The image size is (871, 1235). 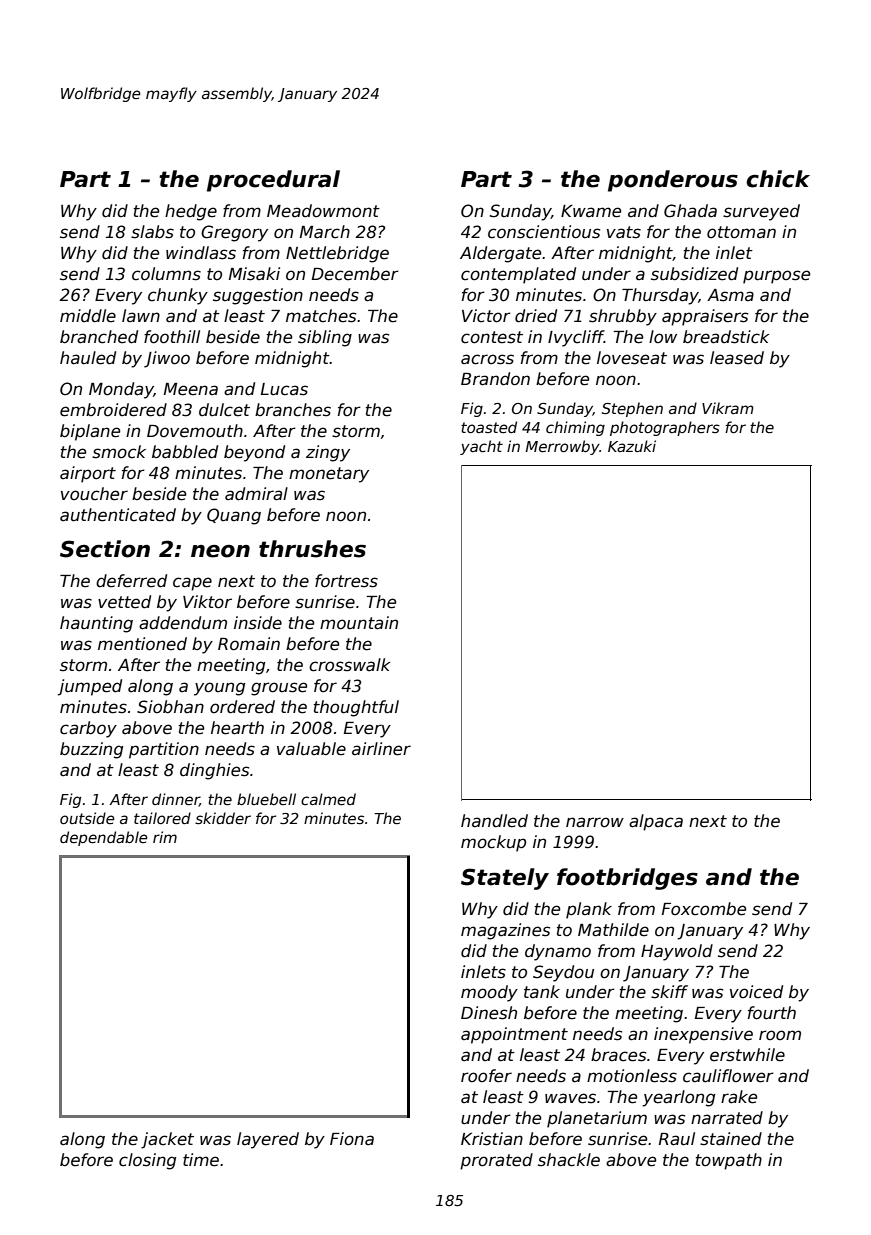 What do you see at coordinates (493, 843) in the page?
I see `mockup` at bounding box center [493, 843].
